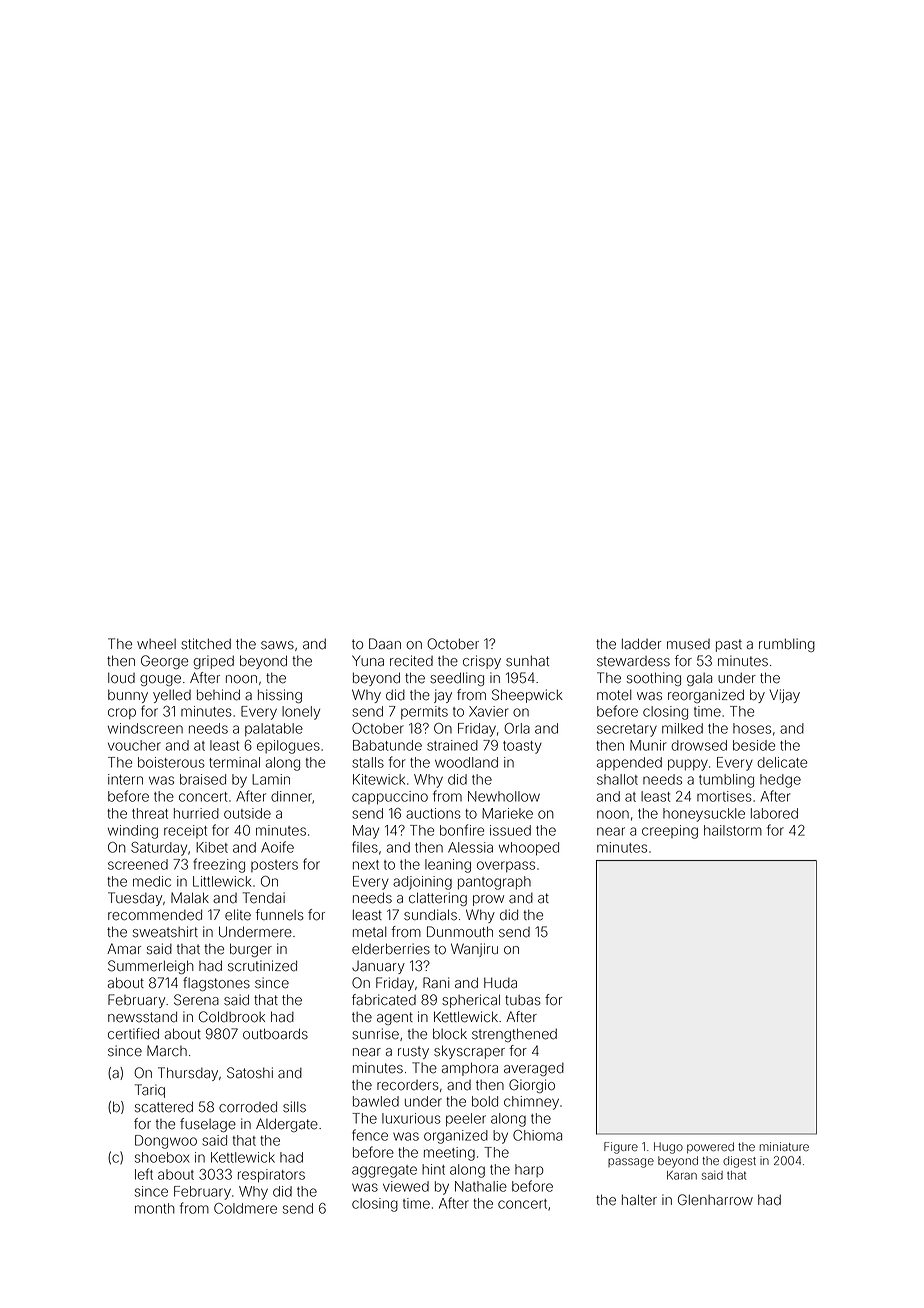 Image resolution: width=924 pixels, height=1308 pixels. I want to click on Nathalie, so click(481, 1186).
